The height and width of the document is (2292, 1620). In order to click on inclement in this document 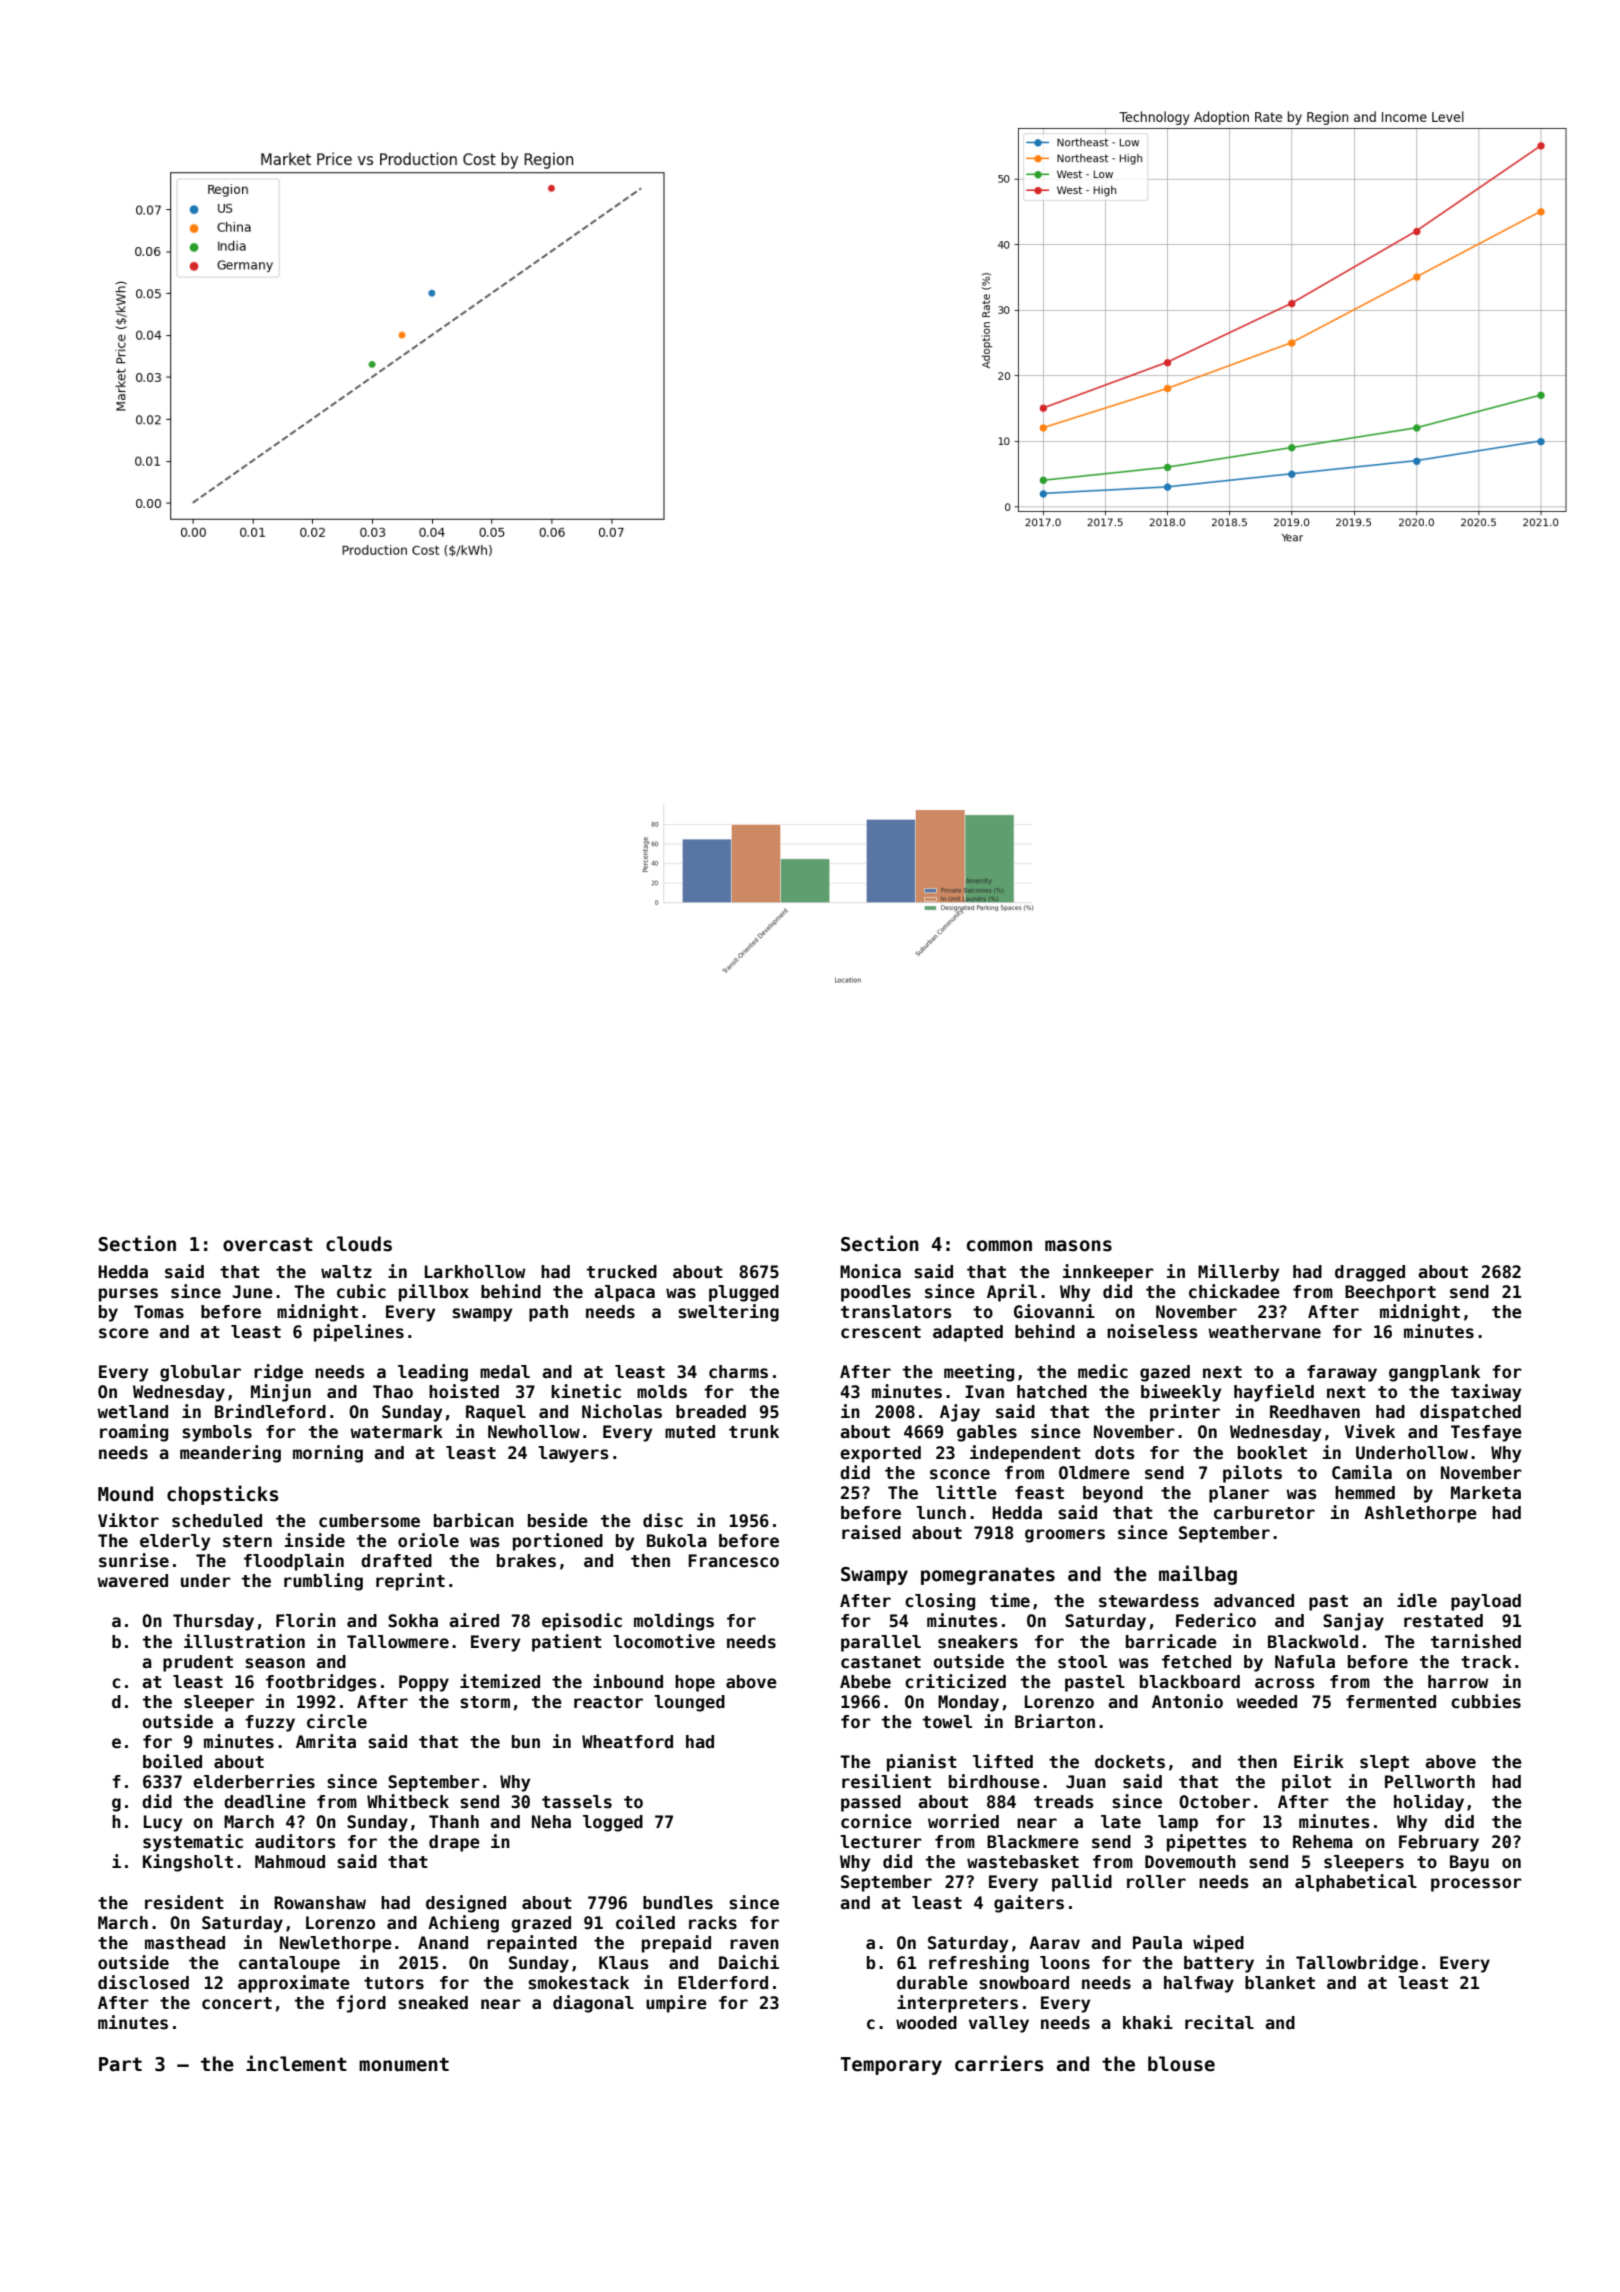, I will do `click(296, 2063)`.
